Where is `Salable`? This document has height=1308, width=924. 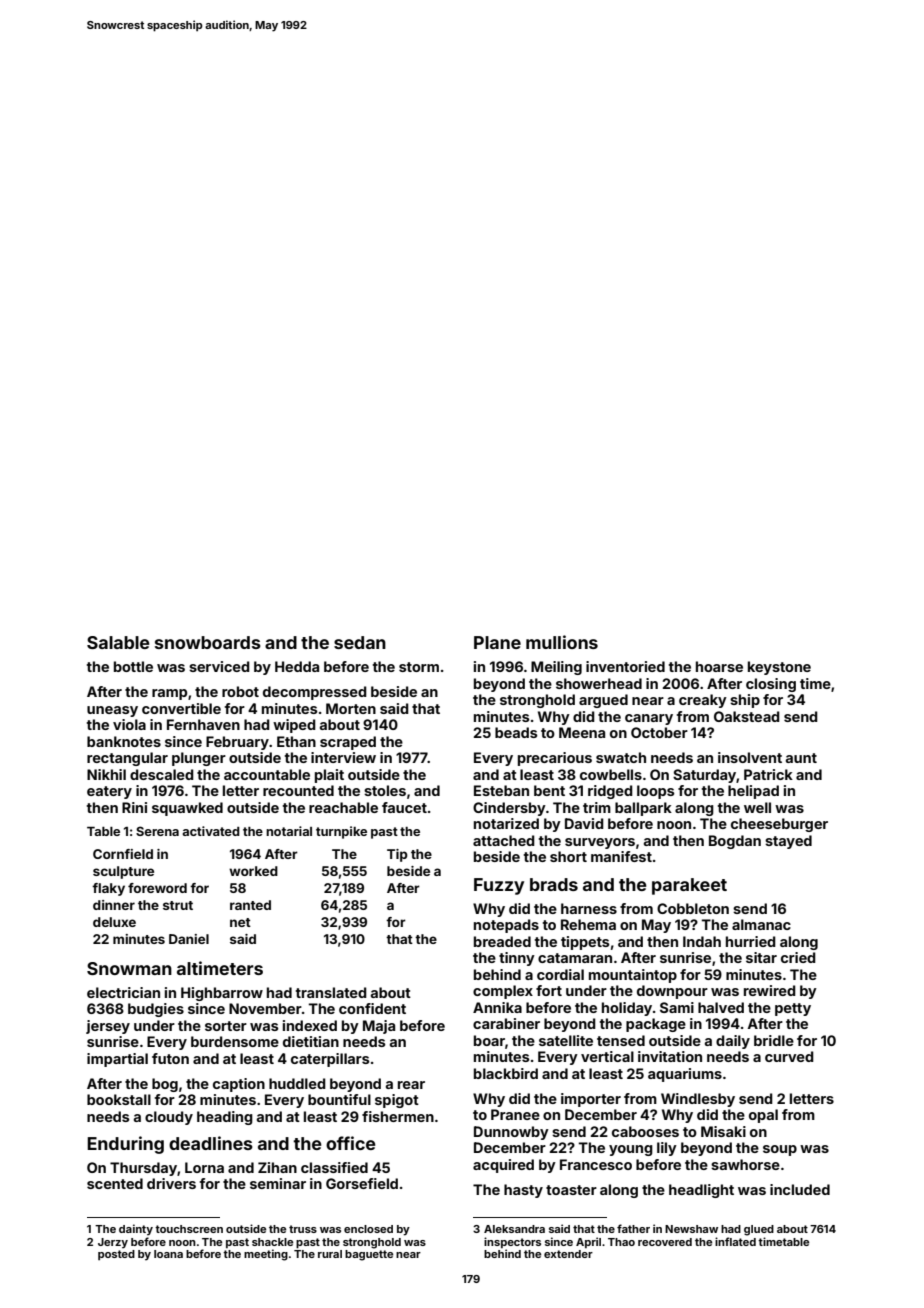 Salable is located at coordinates (118, 642).
